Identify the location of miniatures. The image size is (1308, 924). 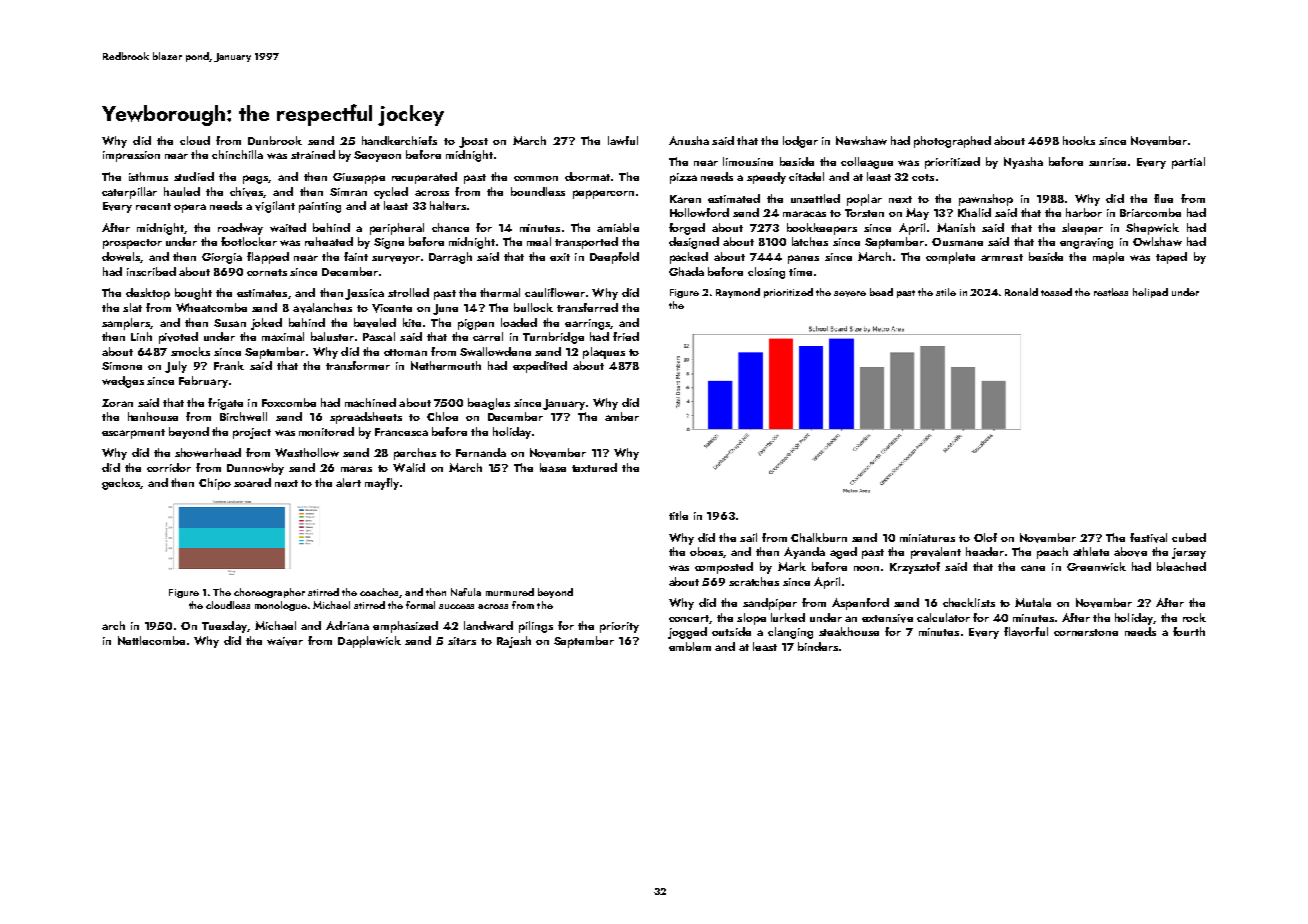
(927, 538).
